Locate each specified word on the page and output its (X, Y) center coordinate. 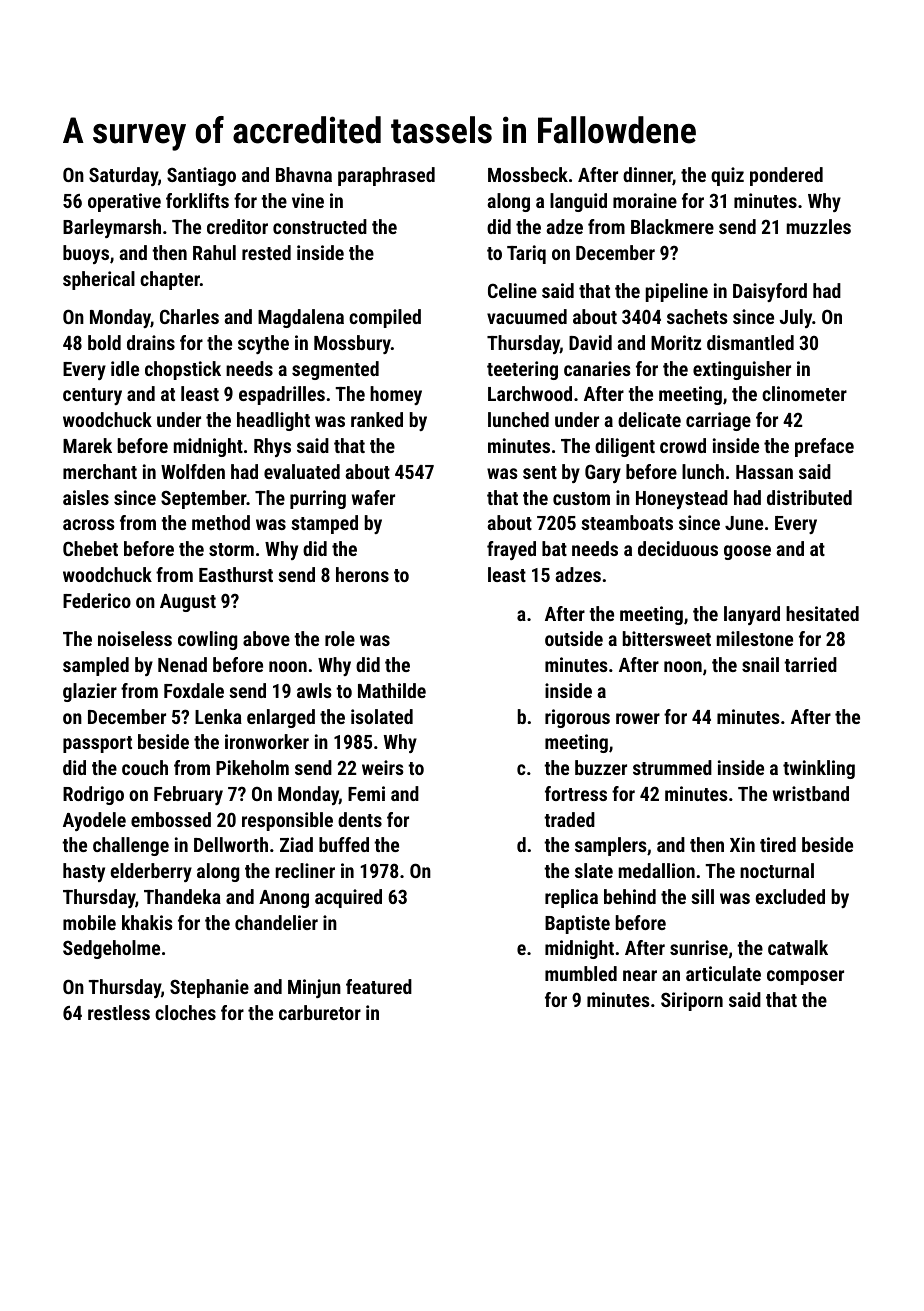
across (88, 524)
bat (554, 548)
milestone (755, 638)
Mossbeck (528, 174)
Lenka (218, 716)
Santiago (201, 176)
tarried (810, 664)
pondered (786, 176)
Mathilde (392, 690)
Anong (284, 899)
